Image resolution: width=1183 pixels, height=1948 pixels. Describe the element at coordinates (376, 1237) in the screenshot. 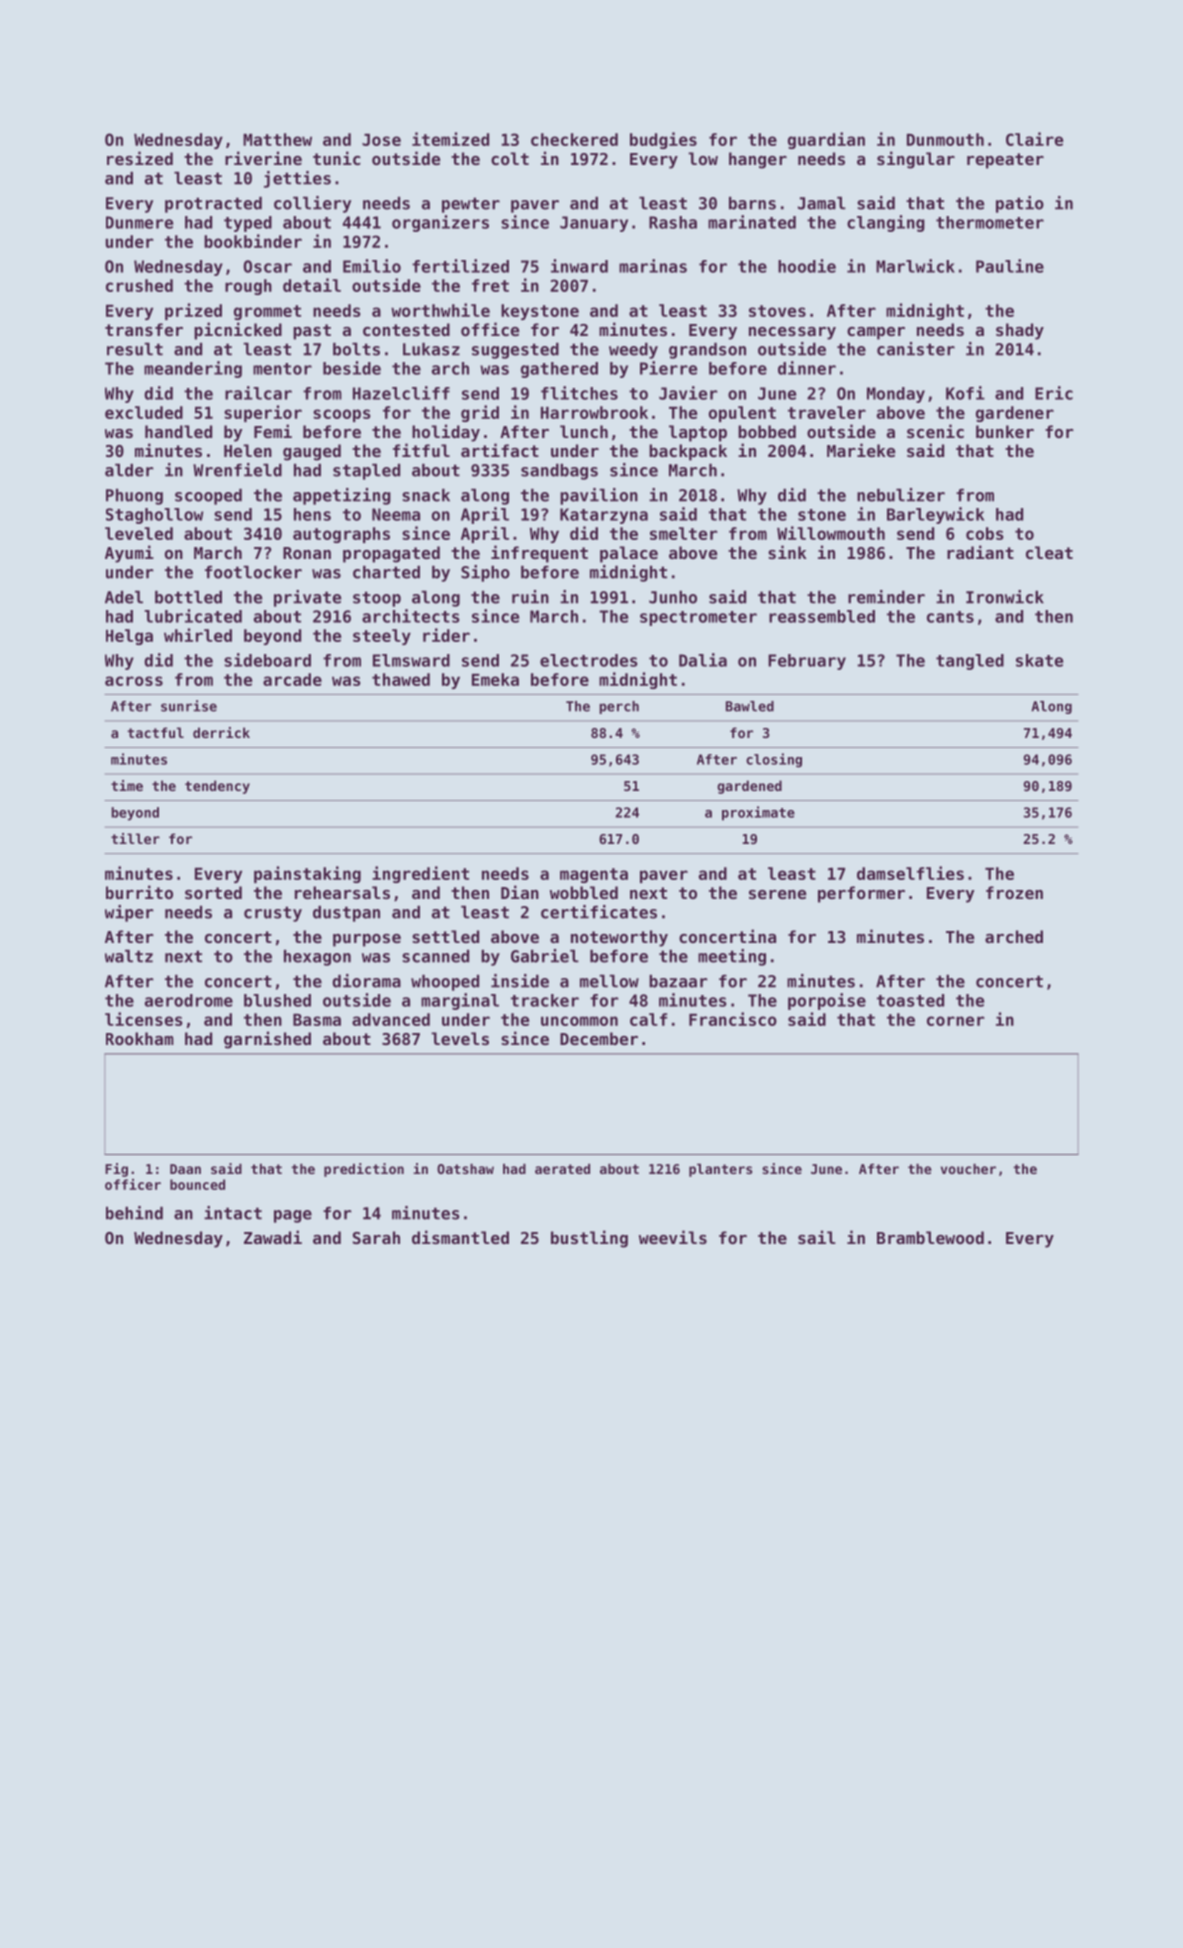

I see `Sarah` at that location.
